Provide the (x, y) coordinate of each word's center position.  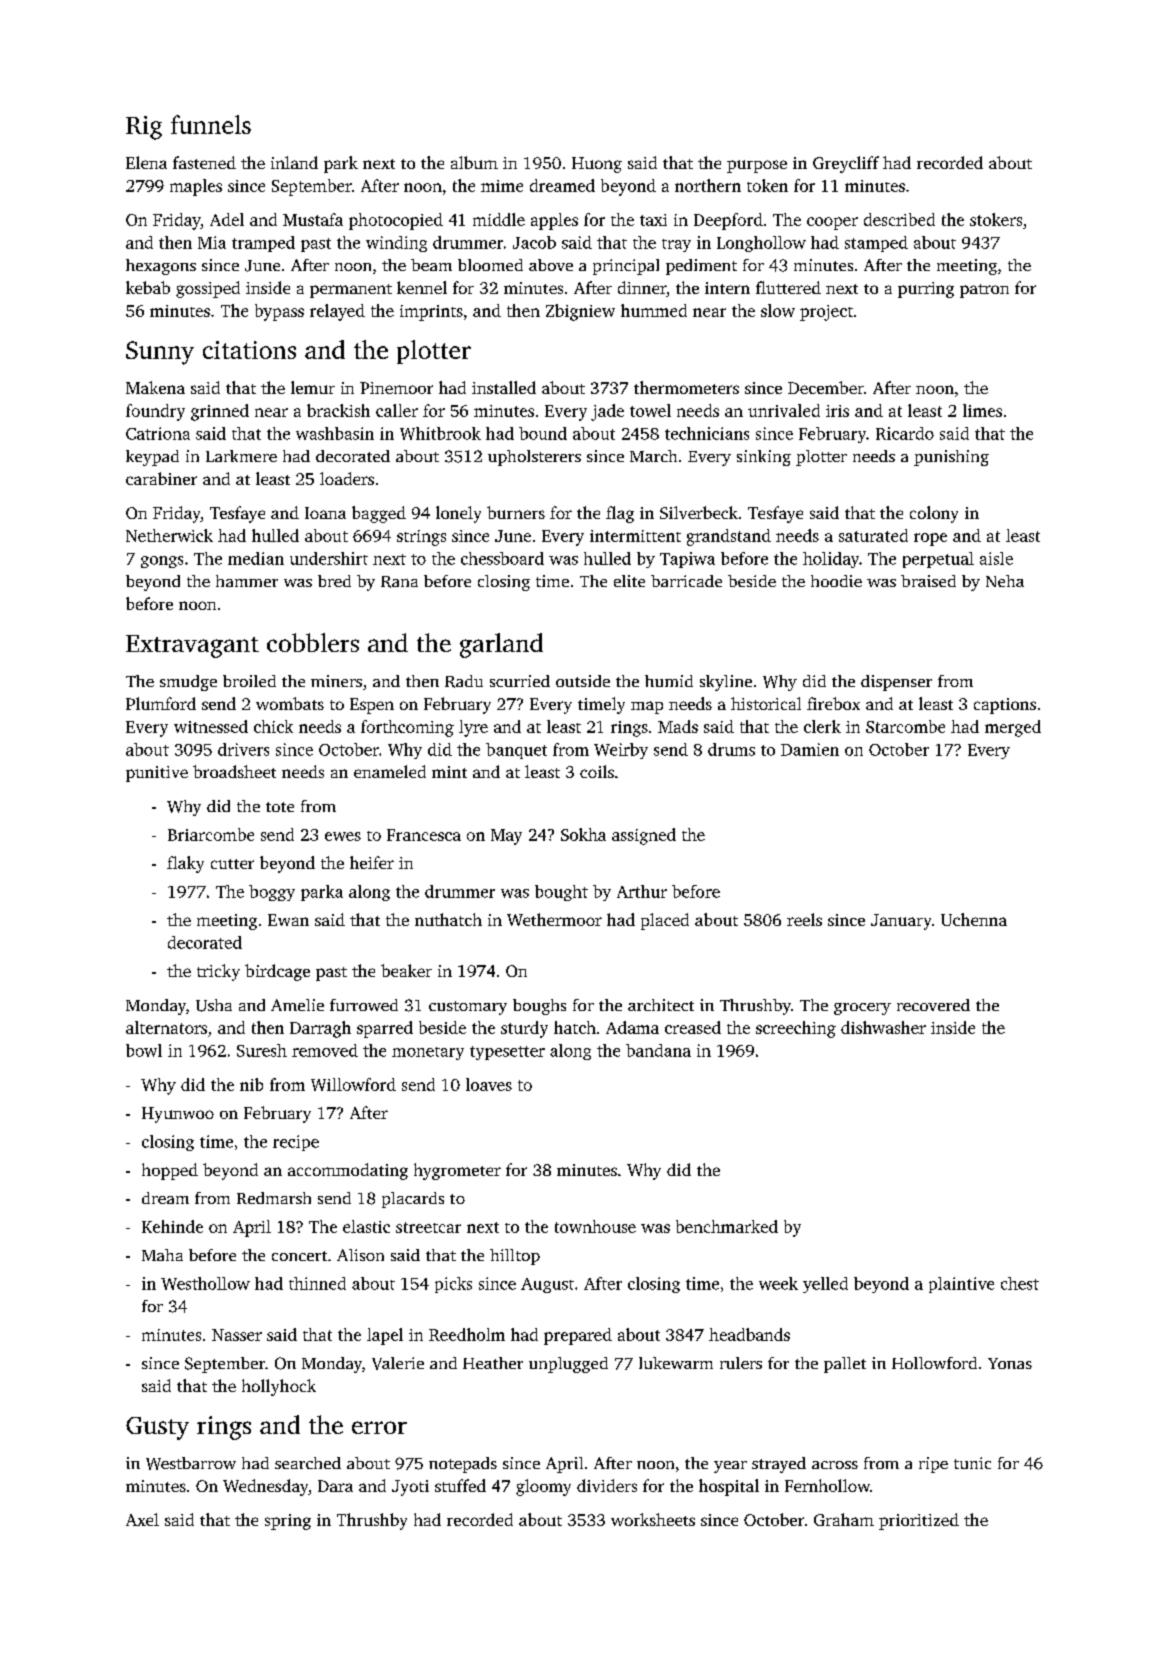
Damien (810, 749)
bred (334, 581)
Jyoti (410, 1488)
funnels (211, 124)
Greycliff (846, 164)
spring (288, 1522)
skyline (726, 683)
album (474, 162)
